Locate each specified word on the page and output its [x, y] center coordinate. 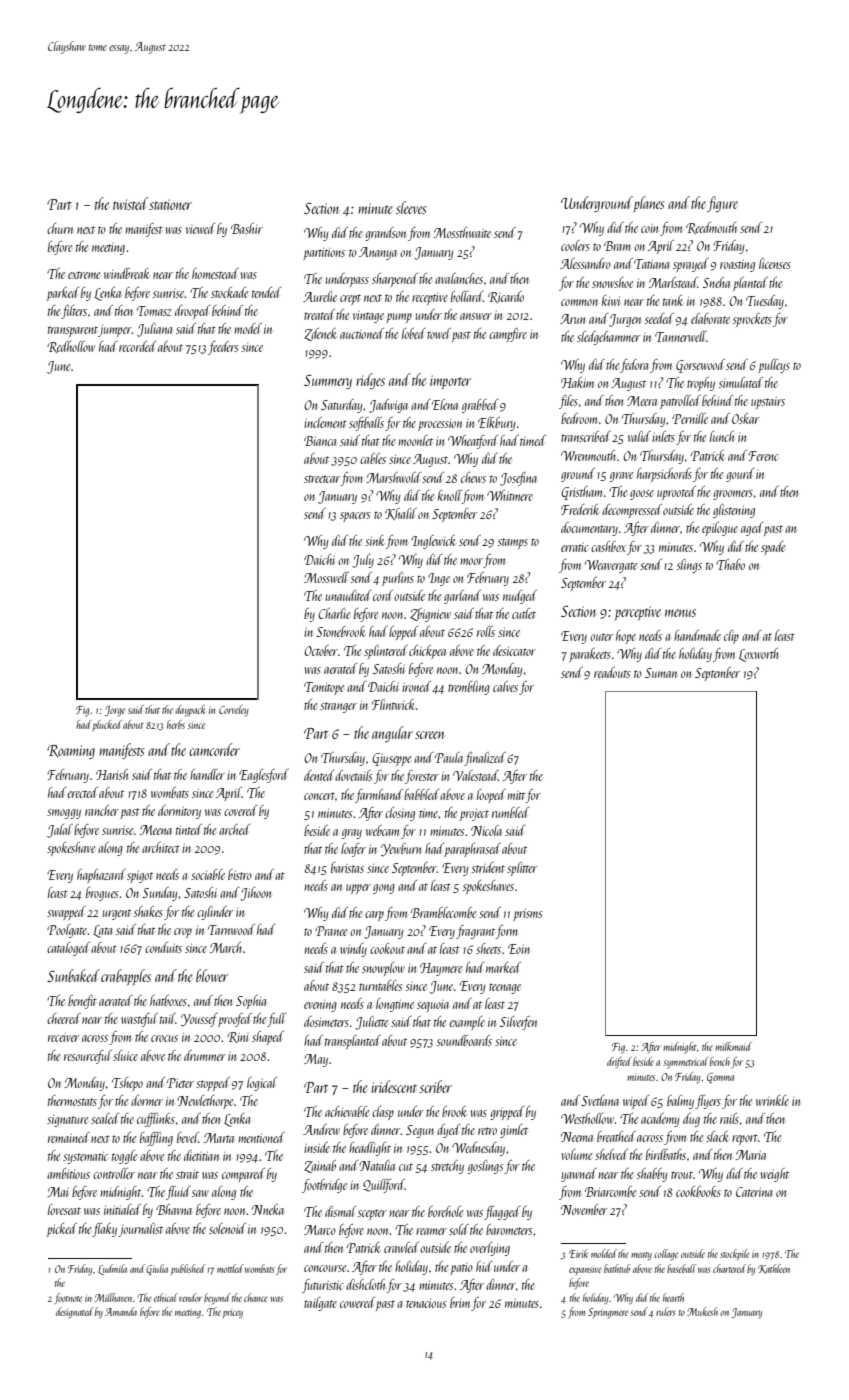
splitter [522, 869]
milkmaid [733, 1046]
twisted [130, 203]
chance [256, 1297]
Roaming [71, 752]
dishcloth [365, 1284]
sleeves [411, 207]
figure [722, 204]
